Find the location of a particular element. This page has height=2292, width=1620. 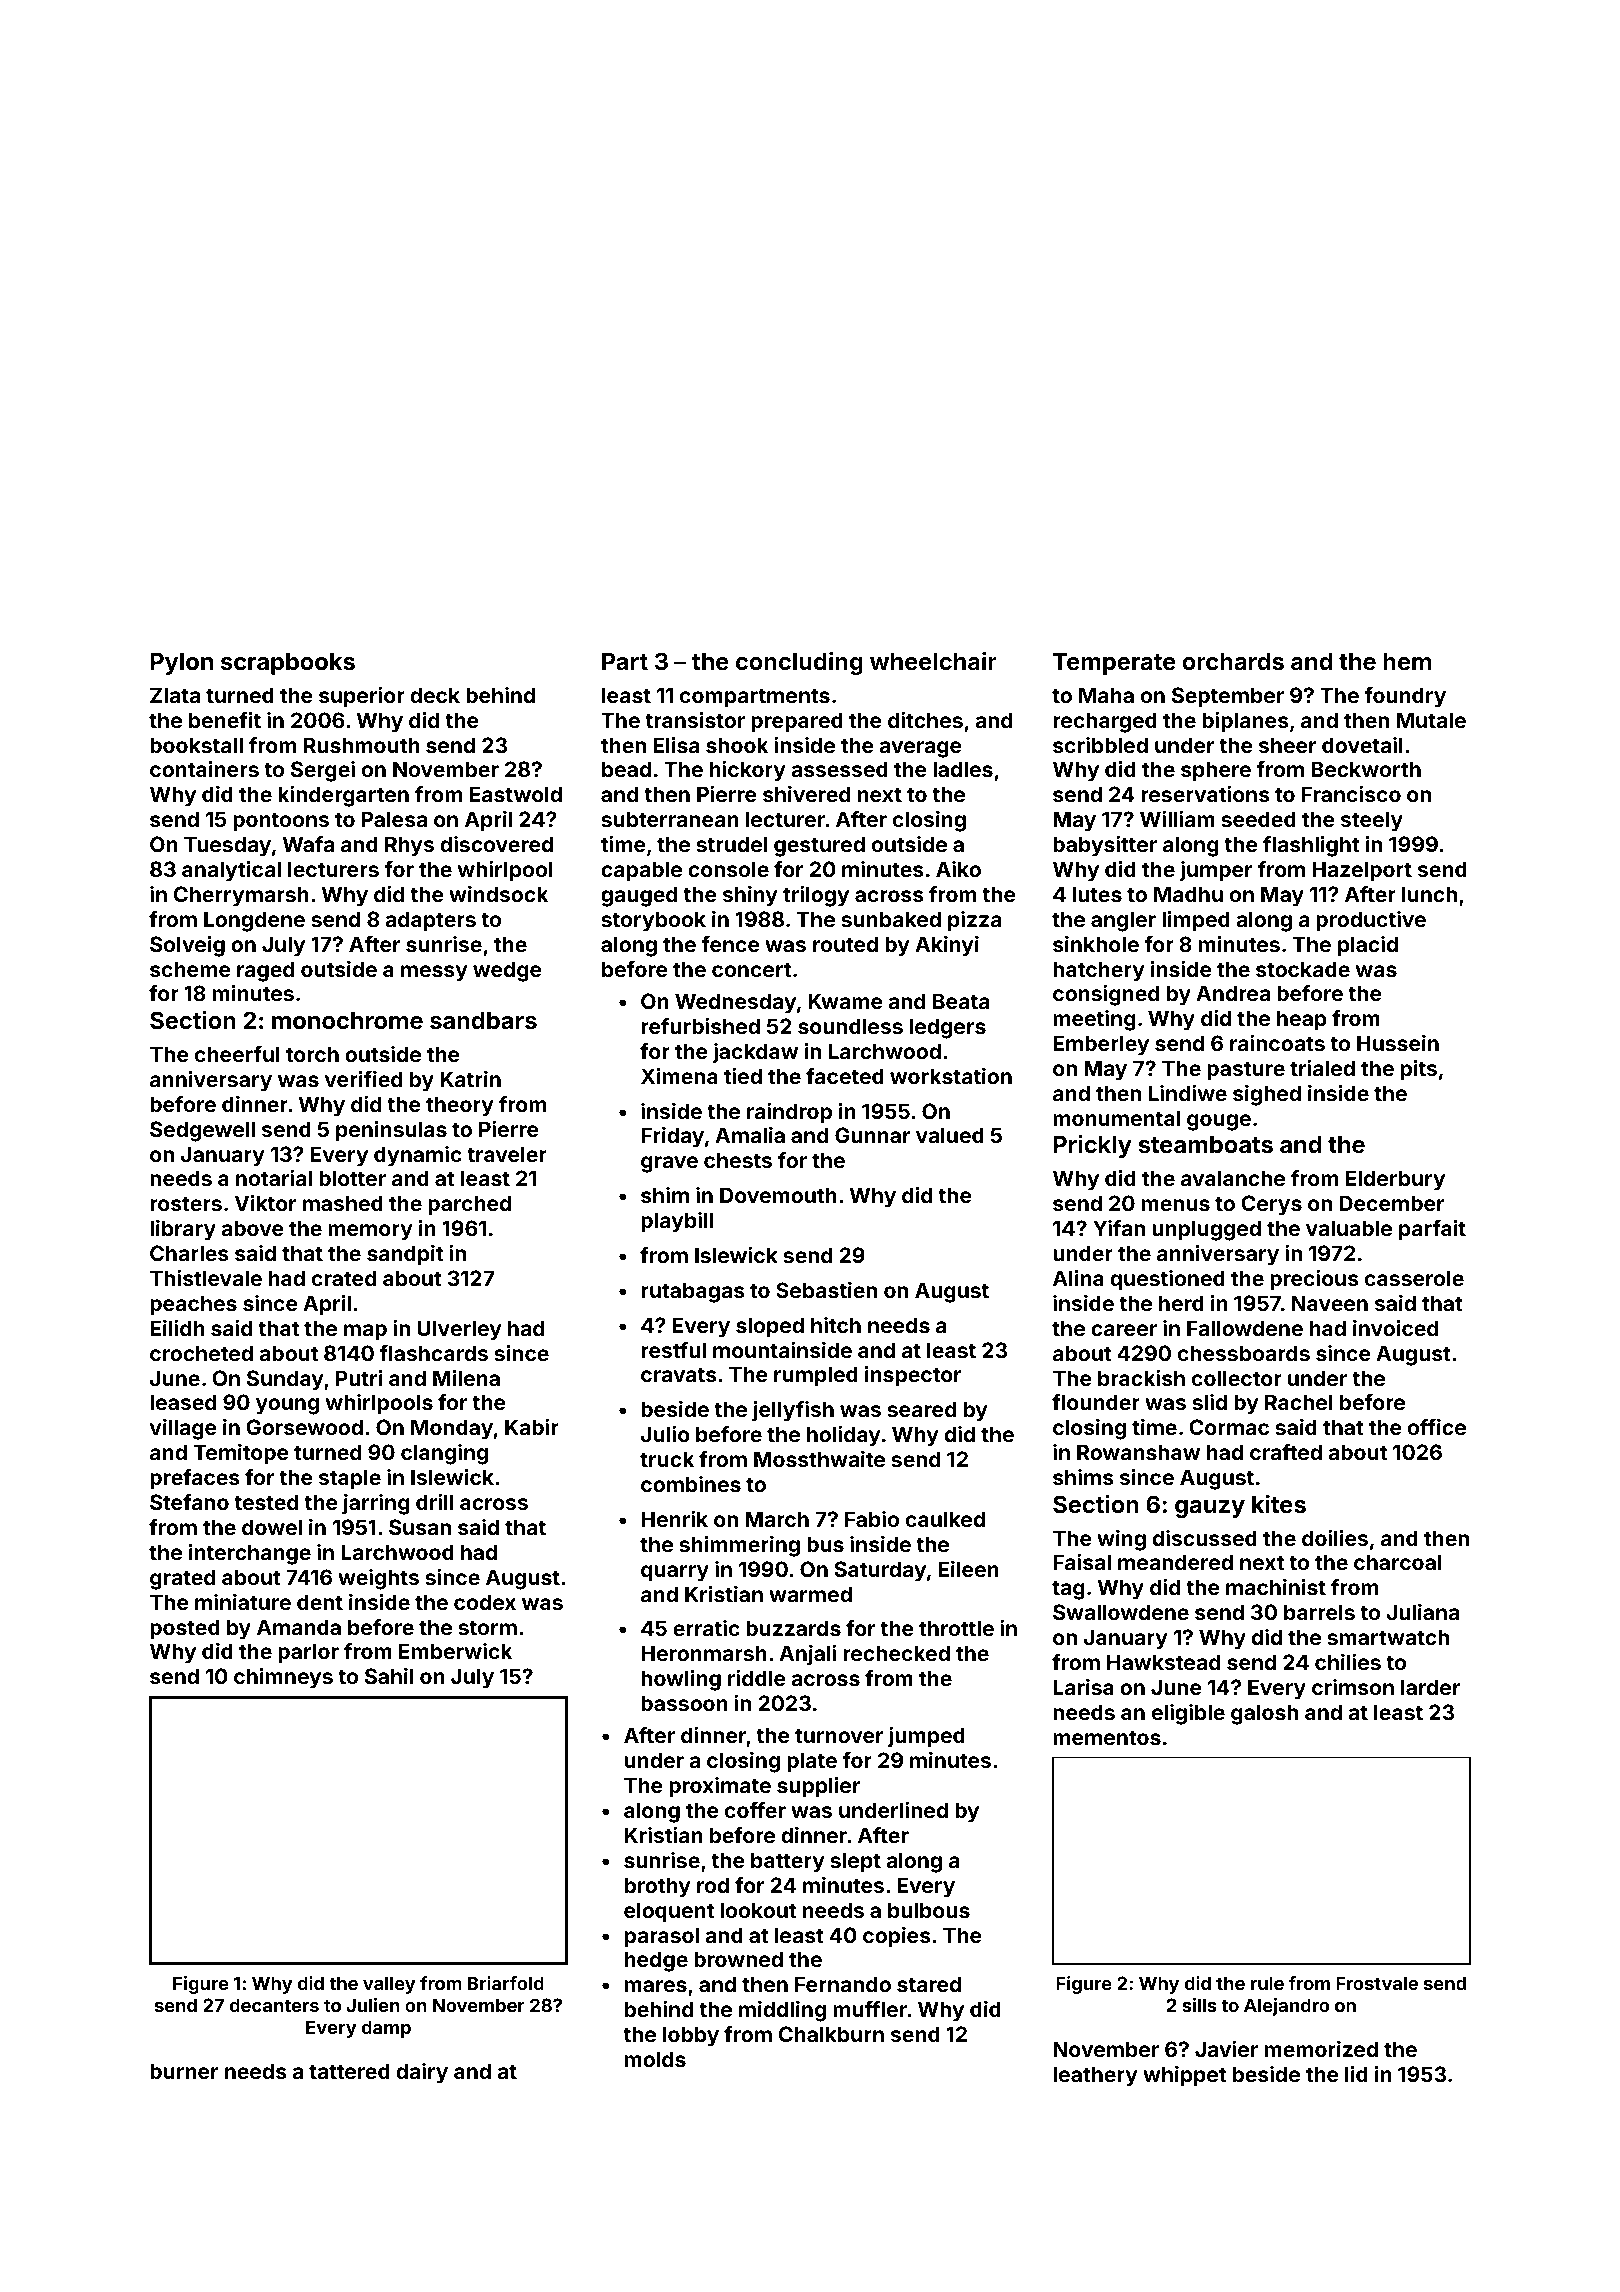

drill is located at coordinates (434, 1502).
